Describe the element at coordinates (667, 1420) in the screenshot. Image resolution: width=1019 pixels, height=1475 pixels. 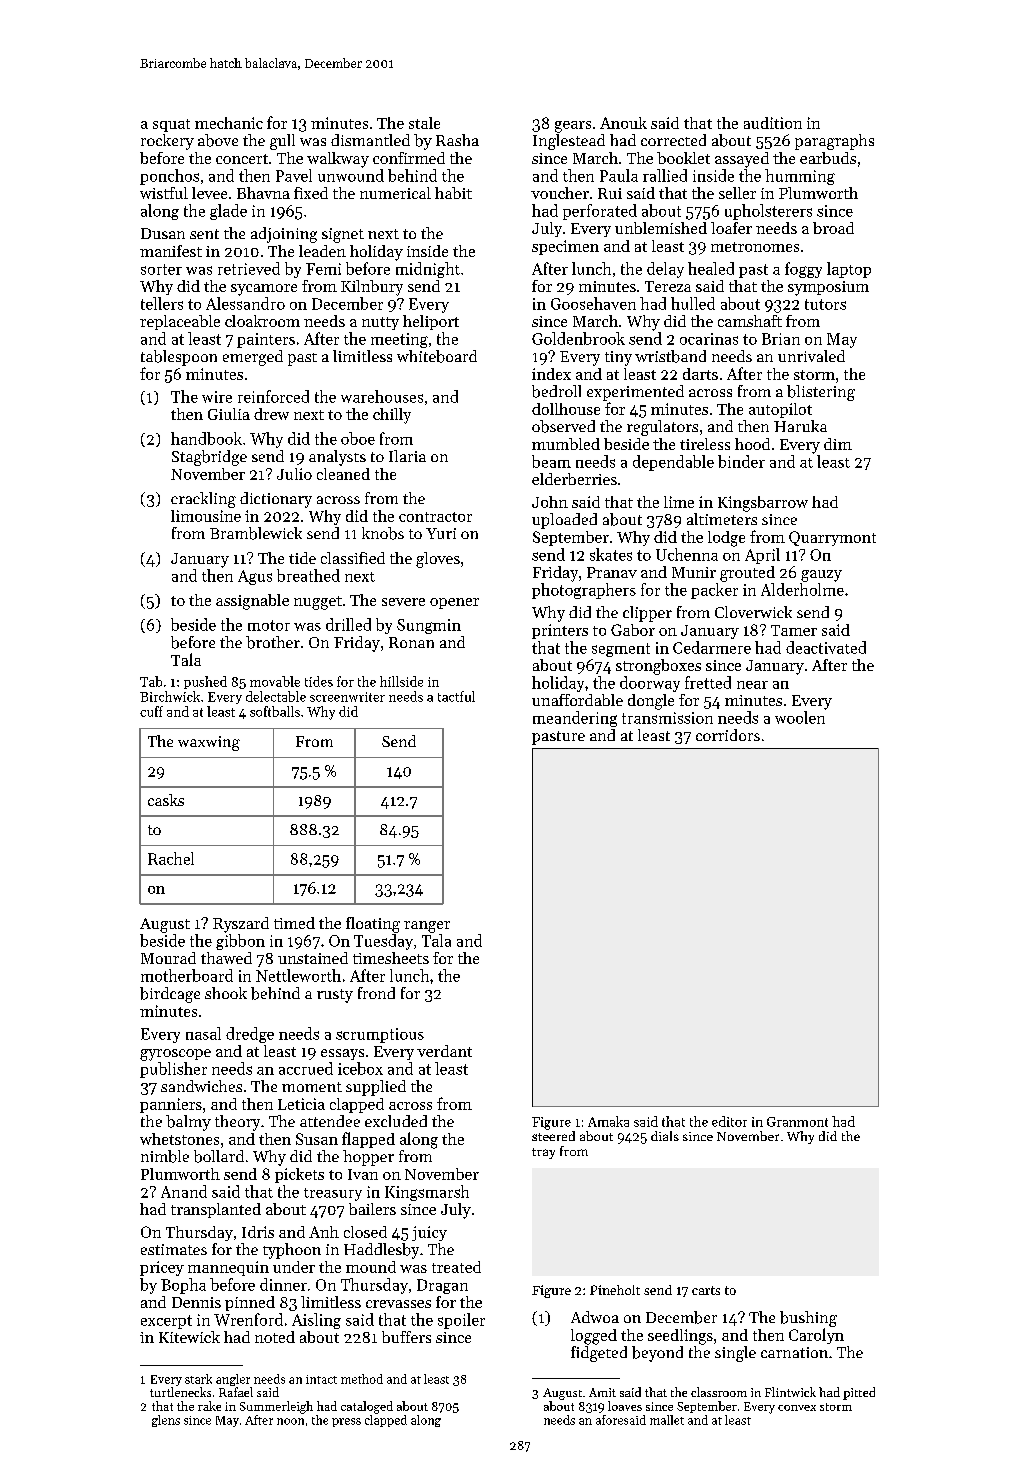
I see `mallet` at that location.
